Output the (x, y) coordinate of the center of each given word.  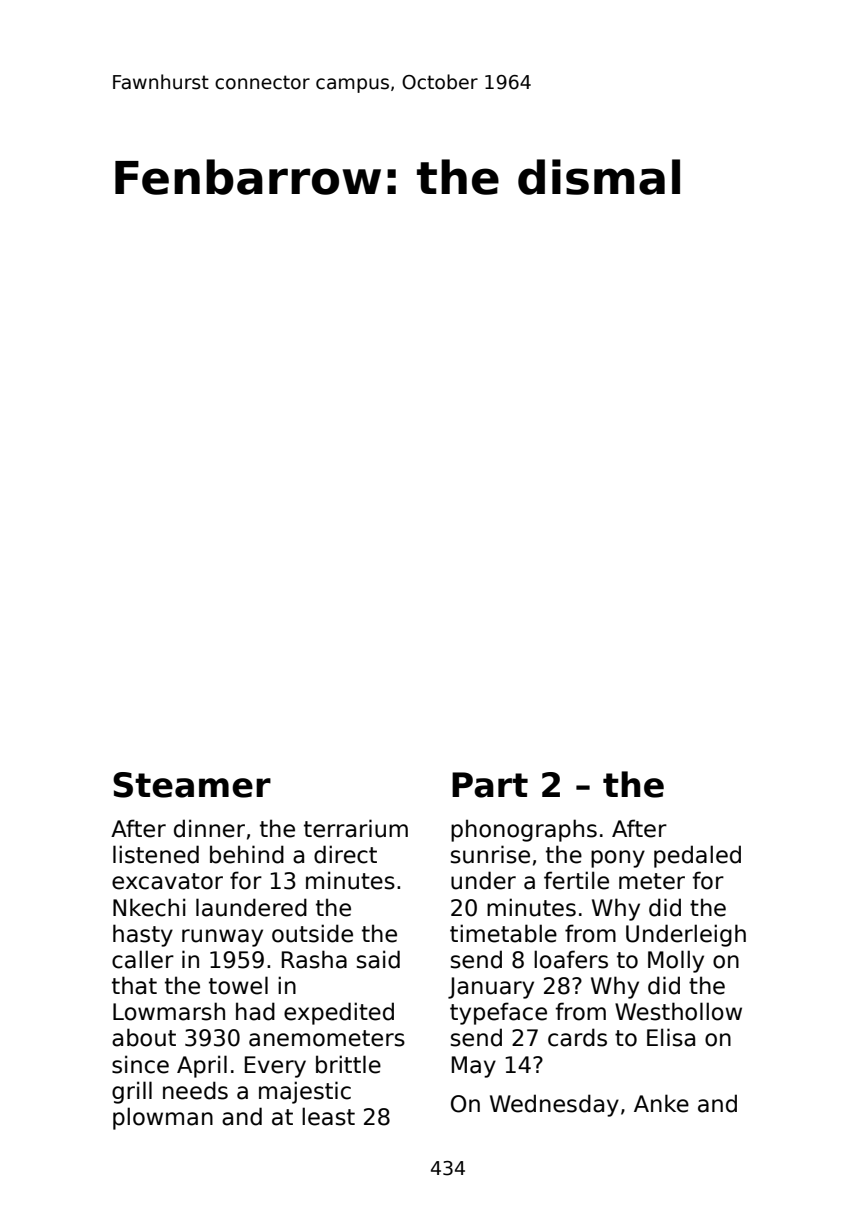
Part (490, 785)
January (491, 988)
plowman (163, 1118)
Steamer (192, 785)
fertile (576, 880)
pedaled (697, 856)
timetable (503, 933)
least (328, 1116)
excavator (167, 881)
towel (238, 985)
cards (577, 1037)
